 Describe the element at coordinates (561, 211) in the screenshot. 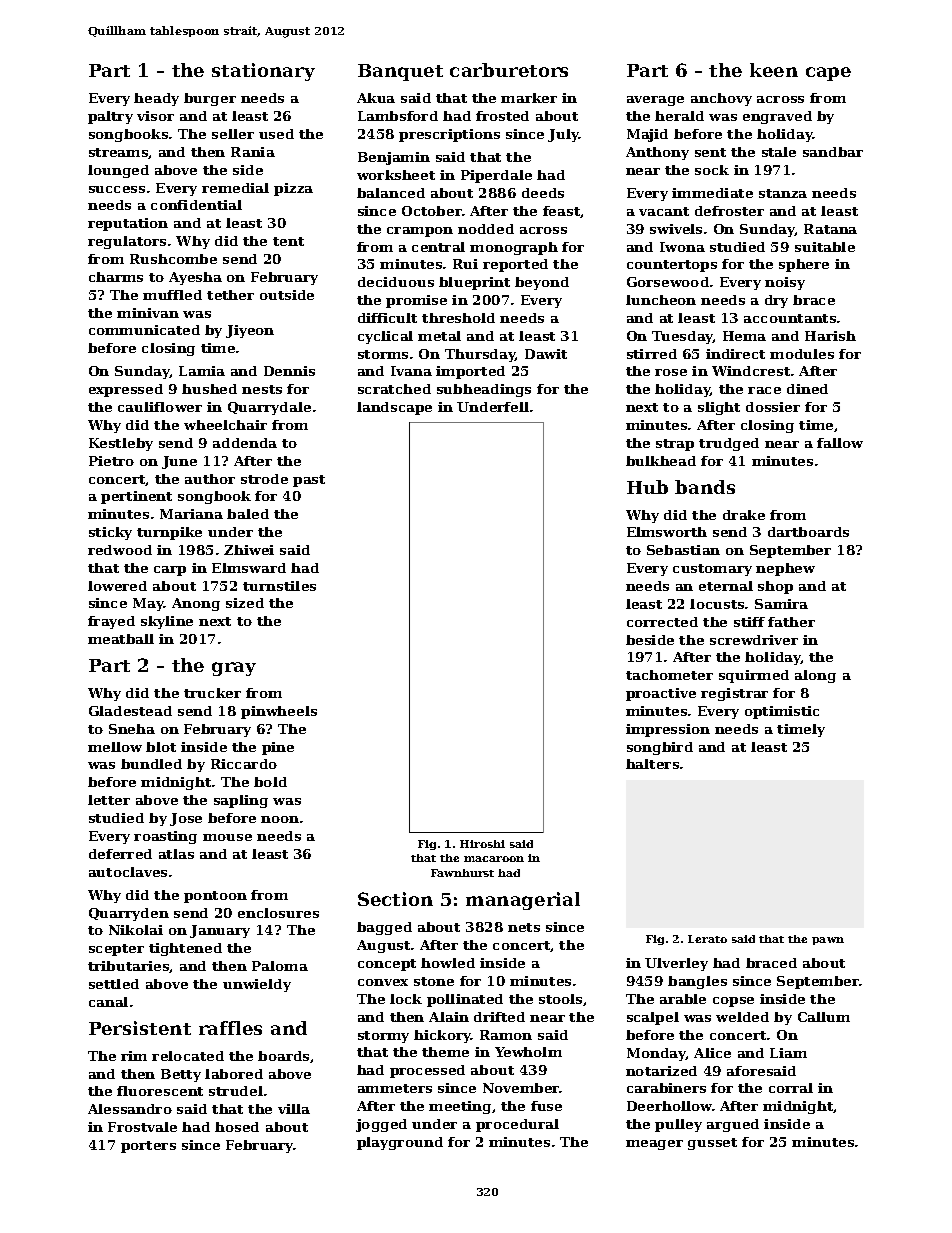

I see `feast` at that location.
